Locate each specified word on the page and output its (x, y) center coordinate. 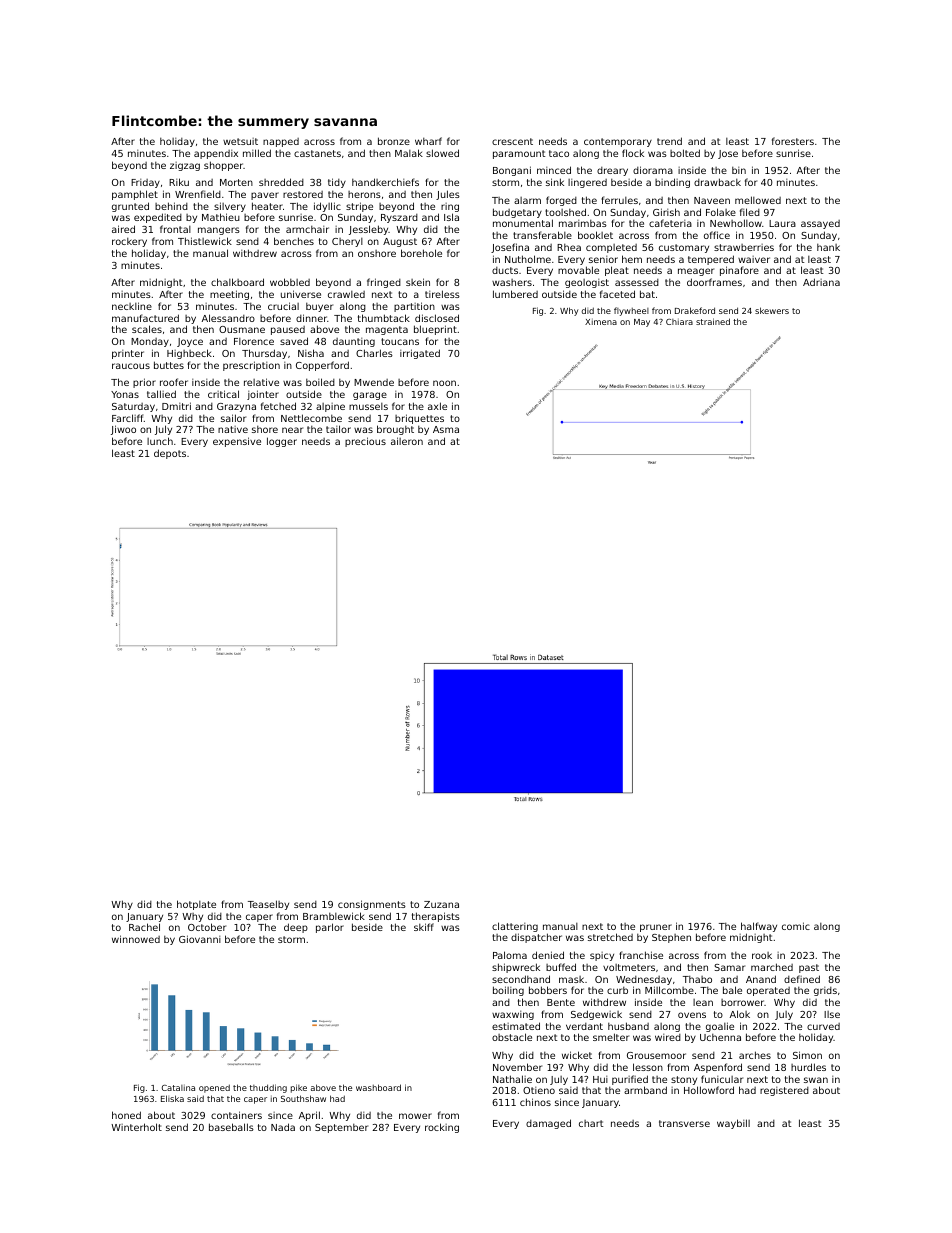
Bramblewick (334, 916)
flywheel (631, 311)
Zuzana (441, 904)
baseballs (231, 1127)
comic (796, 926)
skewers (772, 310)
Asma (446, 429)
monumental (523, 223)
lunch (160, 441)
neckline (132, 306)
